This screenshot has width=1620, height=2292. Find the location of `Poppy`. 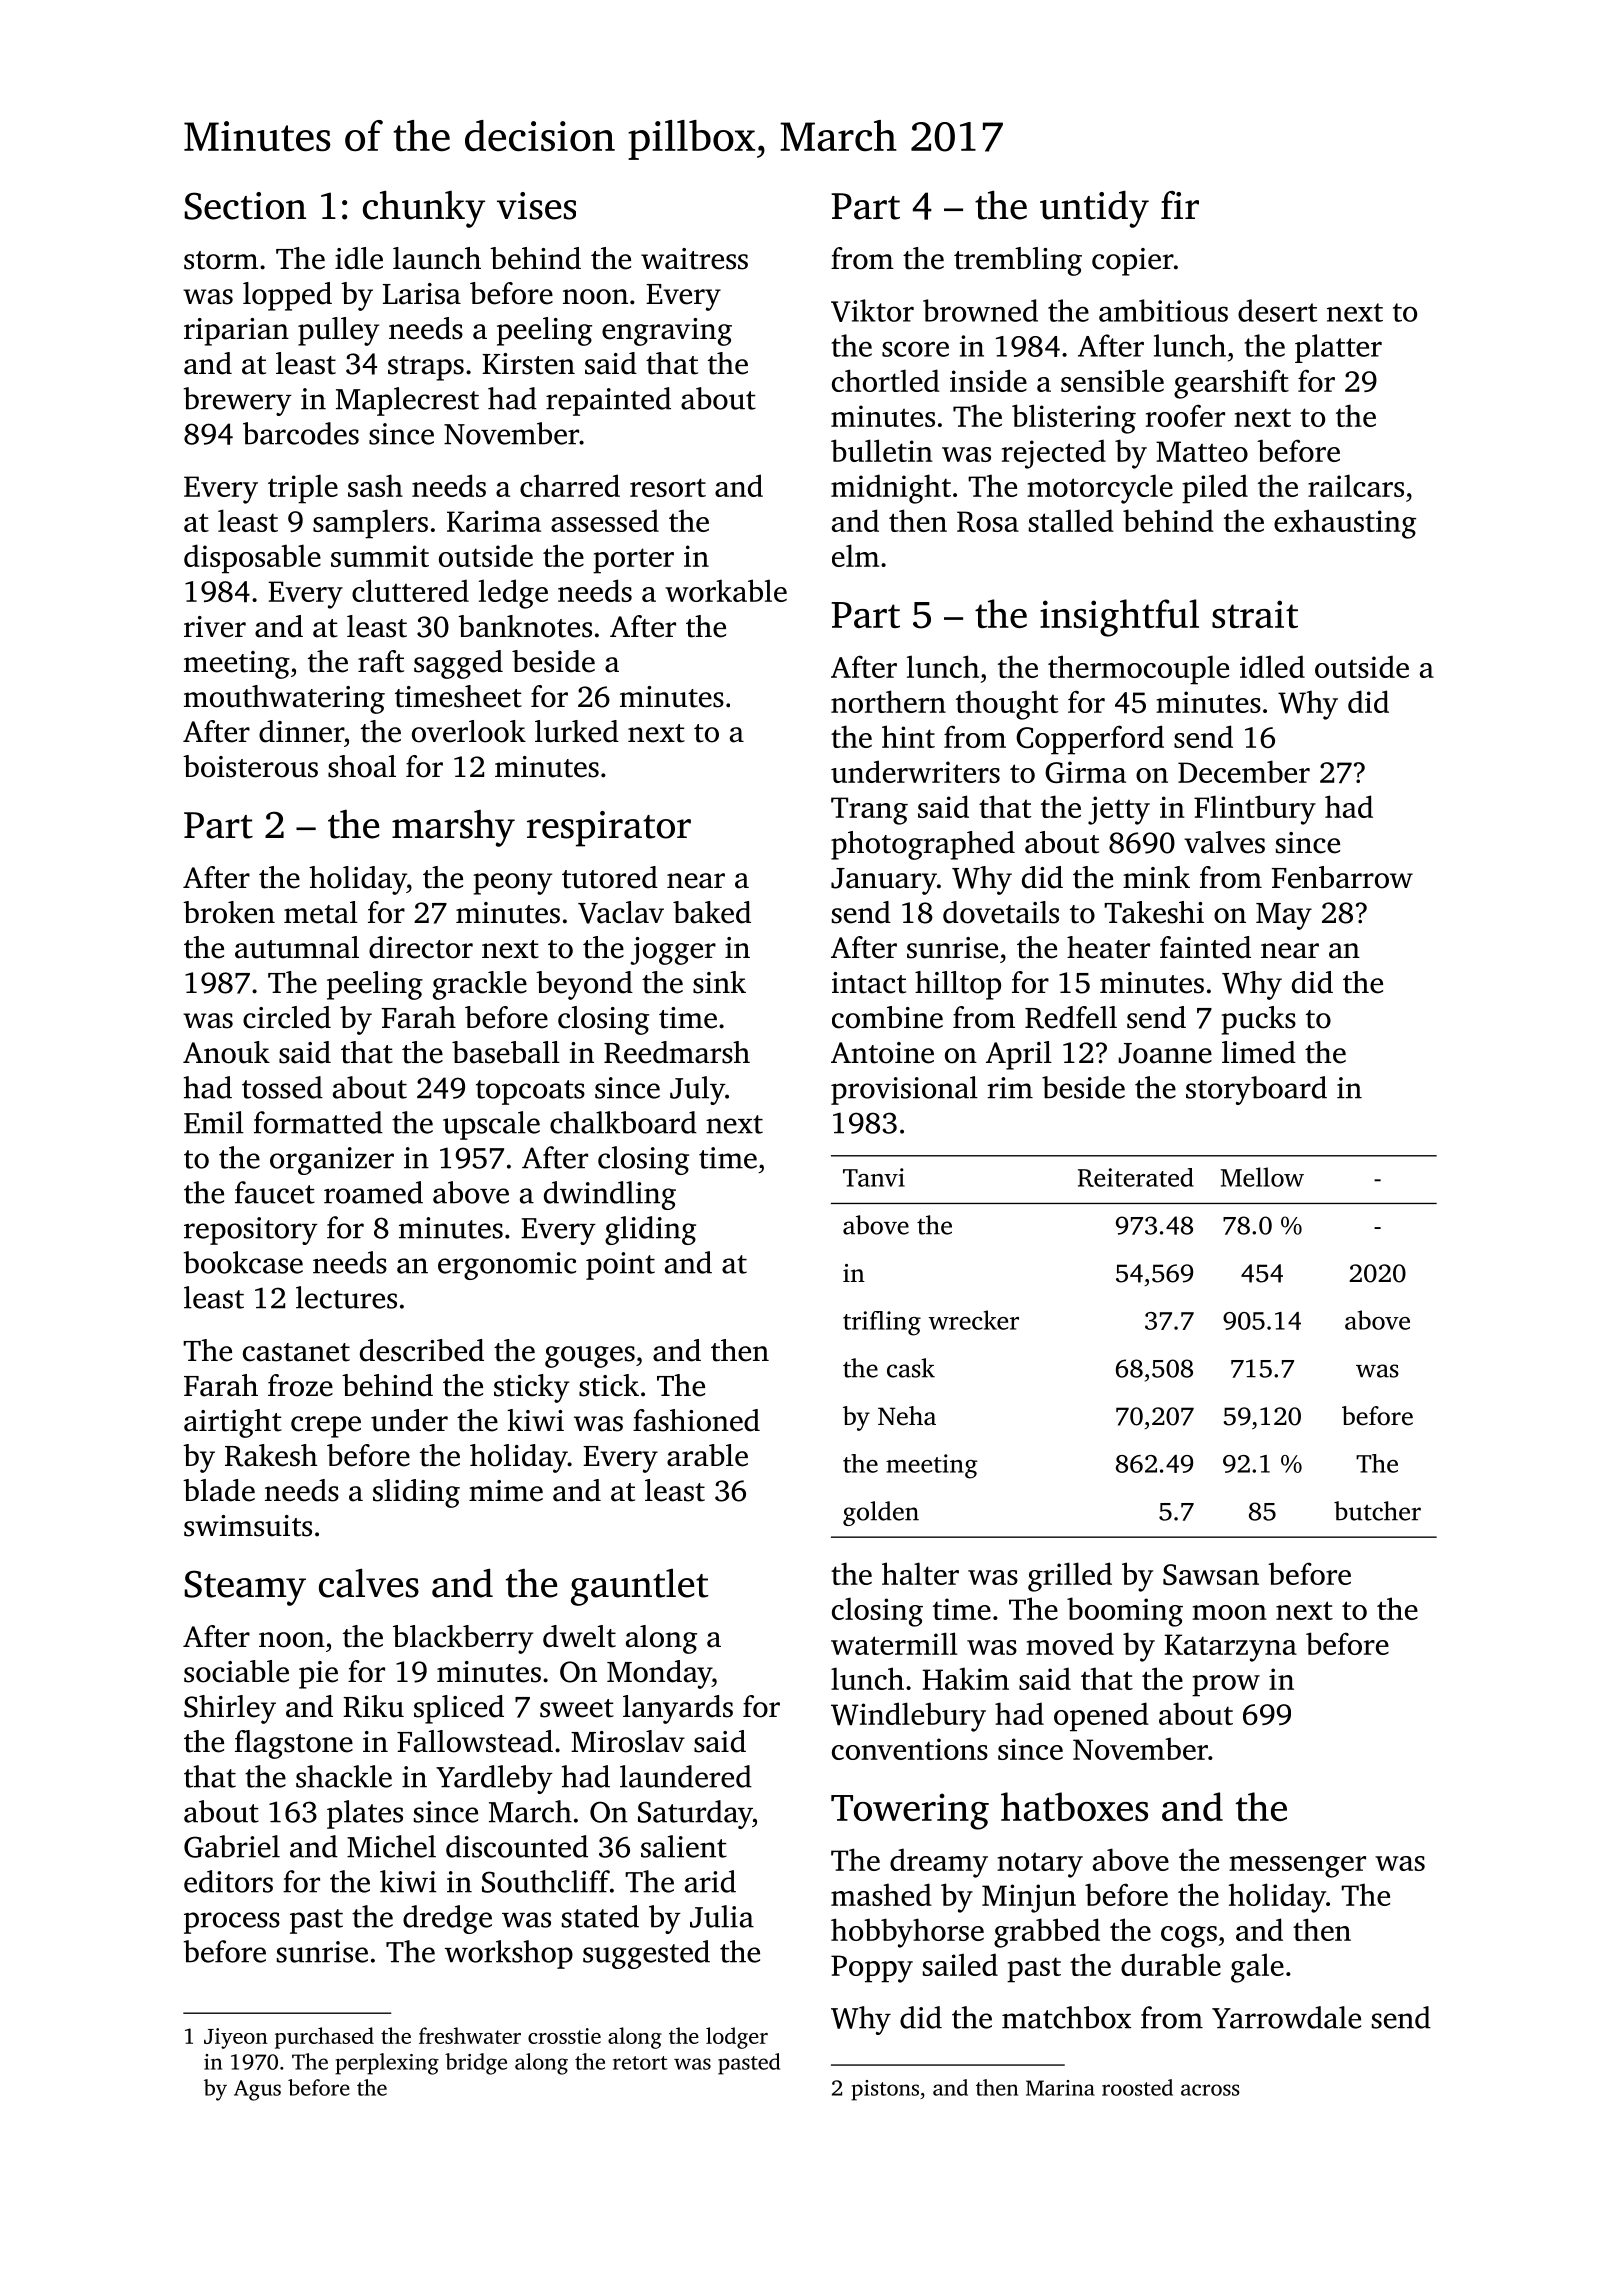

Poppy is located at coordinates (872, 1969).
